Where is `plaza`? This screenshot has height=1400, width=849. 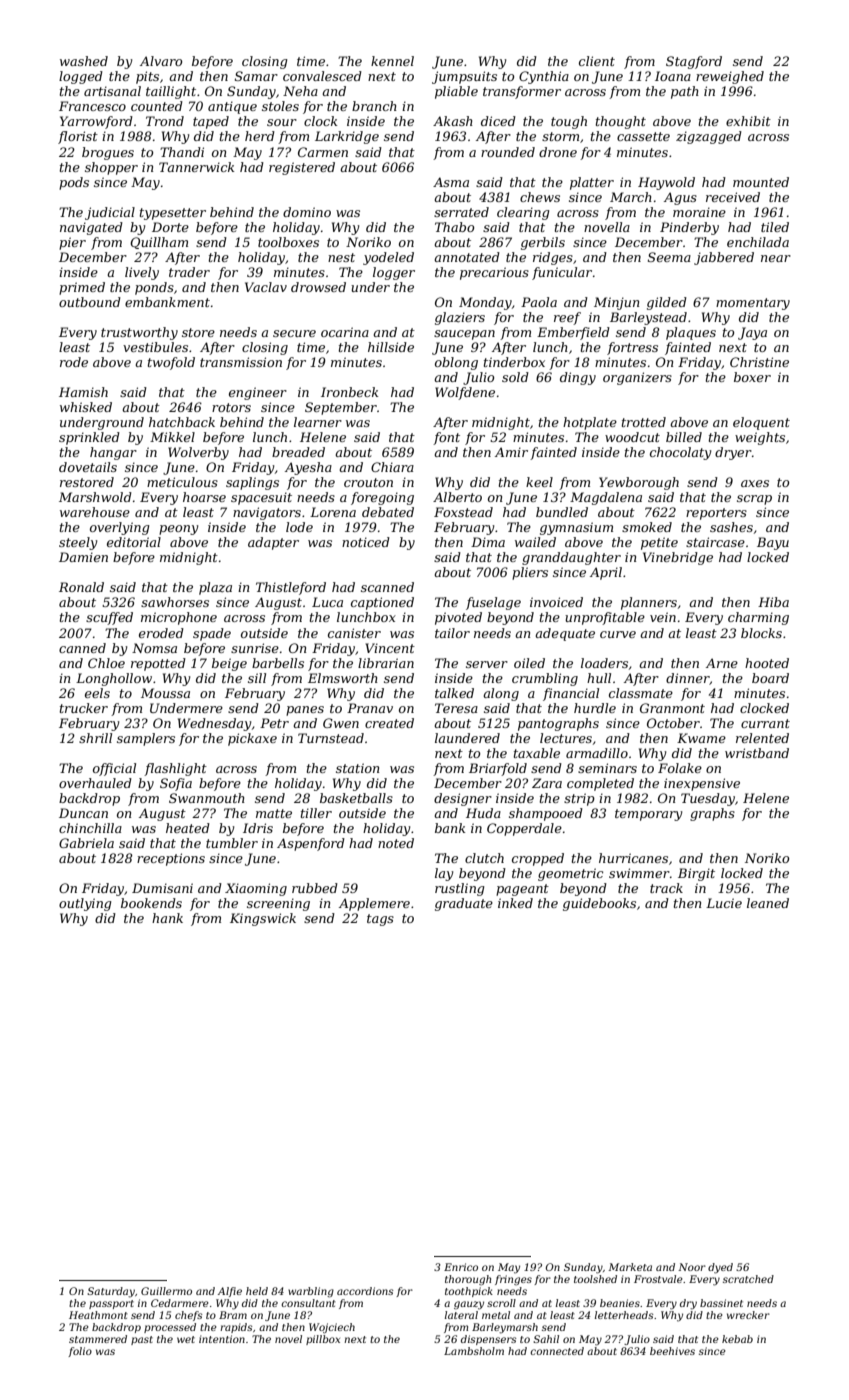 plaza is located at coordinates (215, 588).
